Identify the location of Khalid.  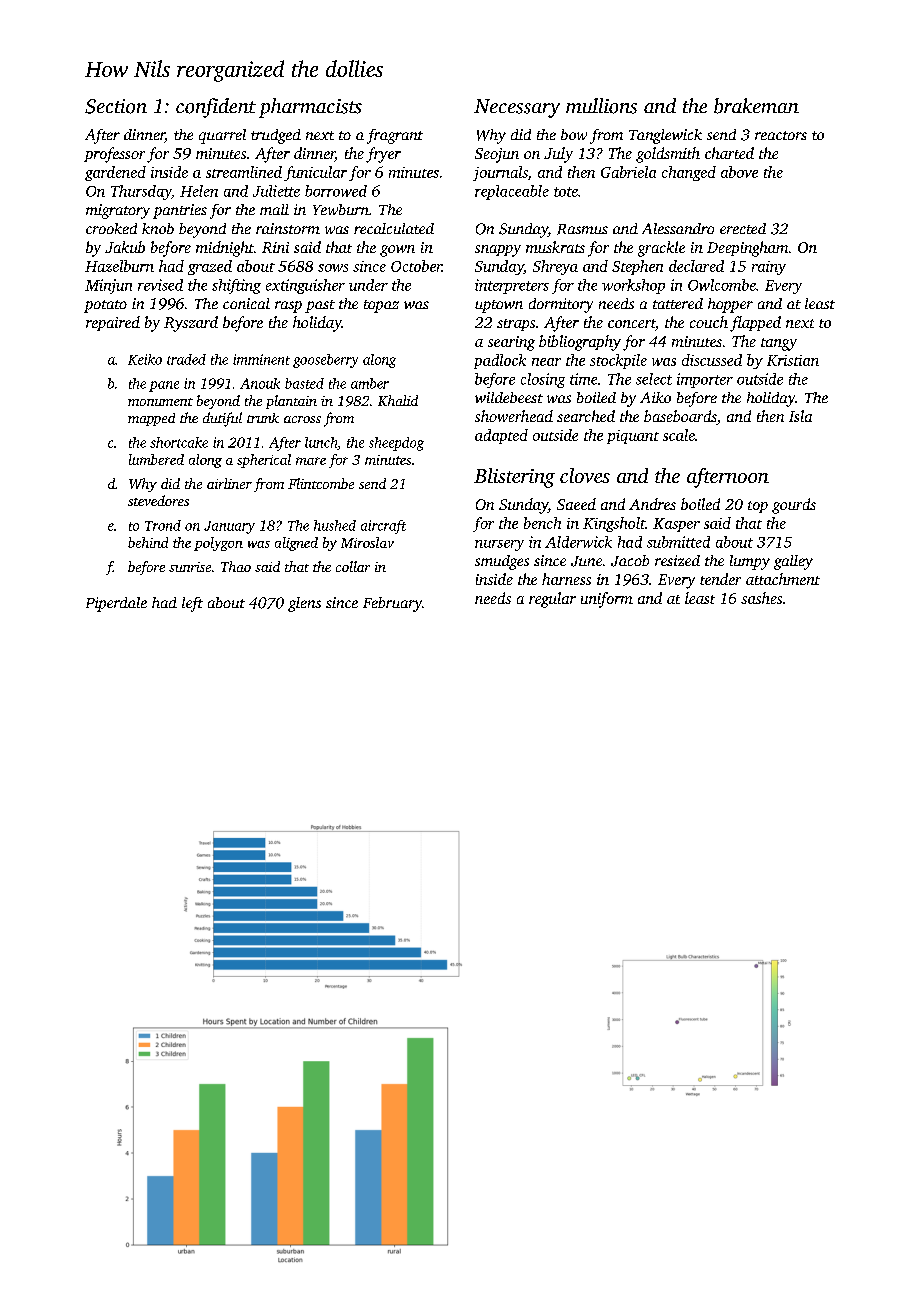
(398, 400).
